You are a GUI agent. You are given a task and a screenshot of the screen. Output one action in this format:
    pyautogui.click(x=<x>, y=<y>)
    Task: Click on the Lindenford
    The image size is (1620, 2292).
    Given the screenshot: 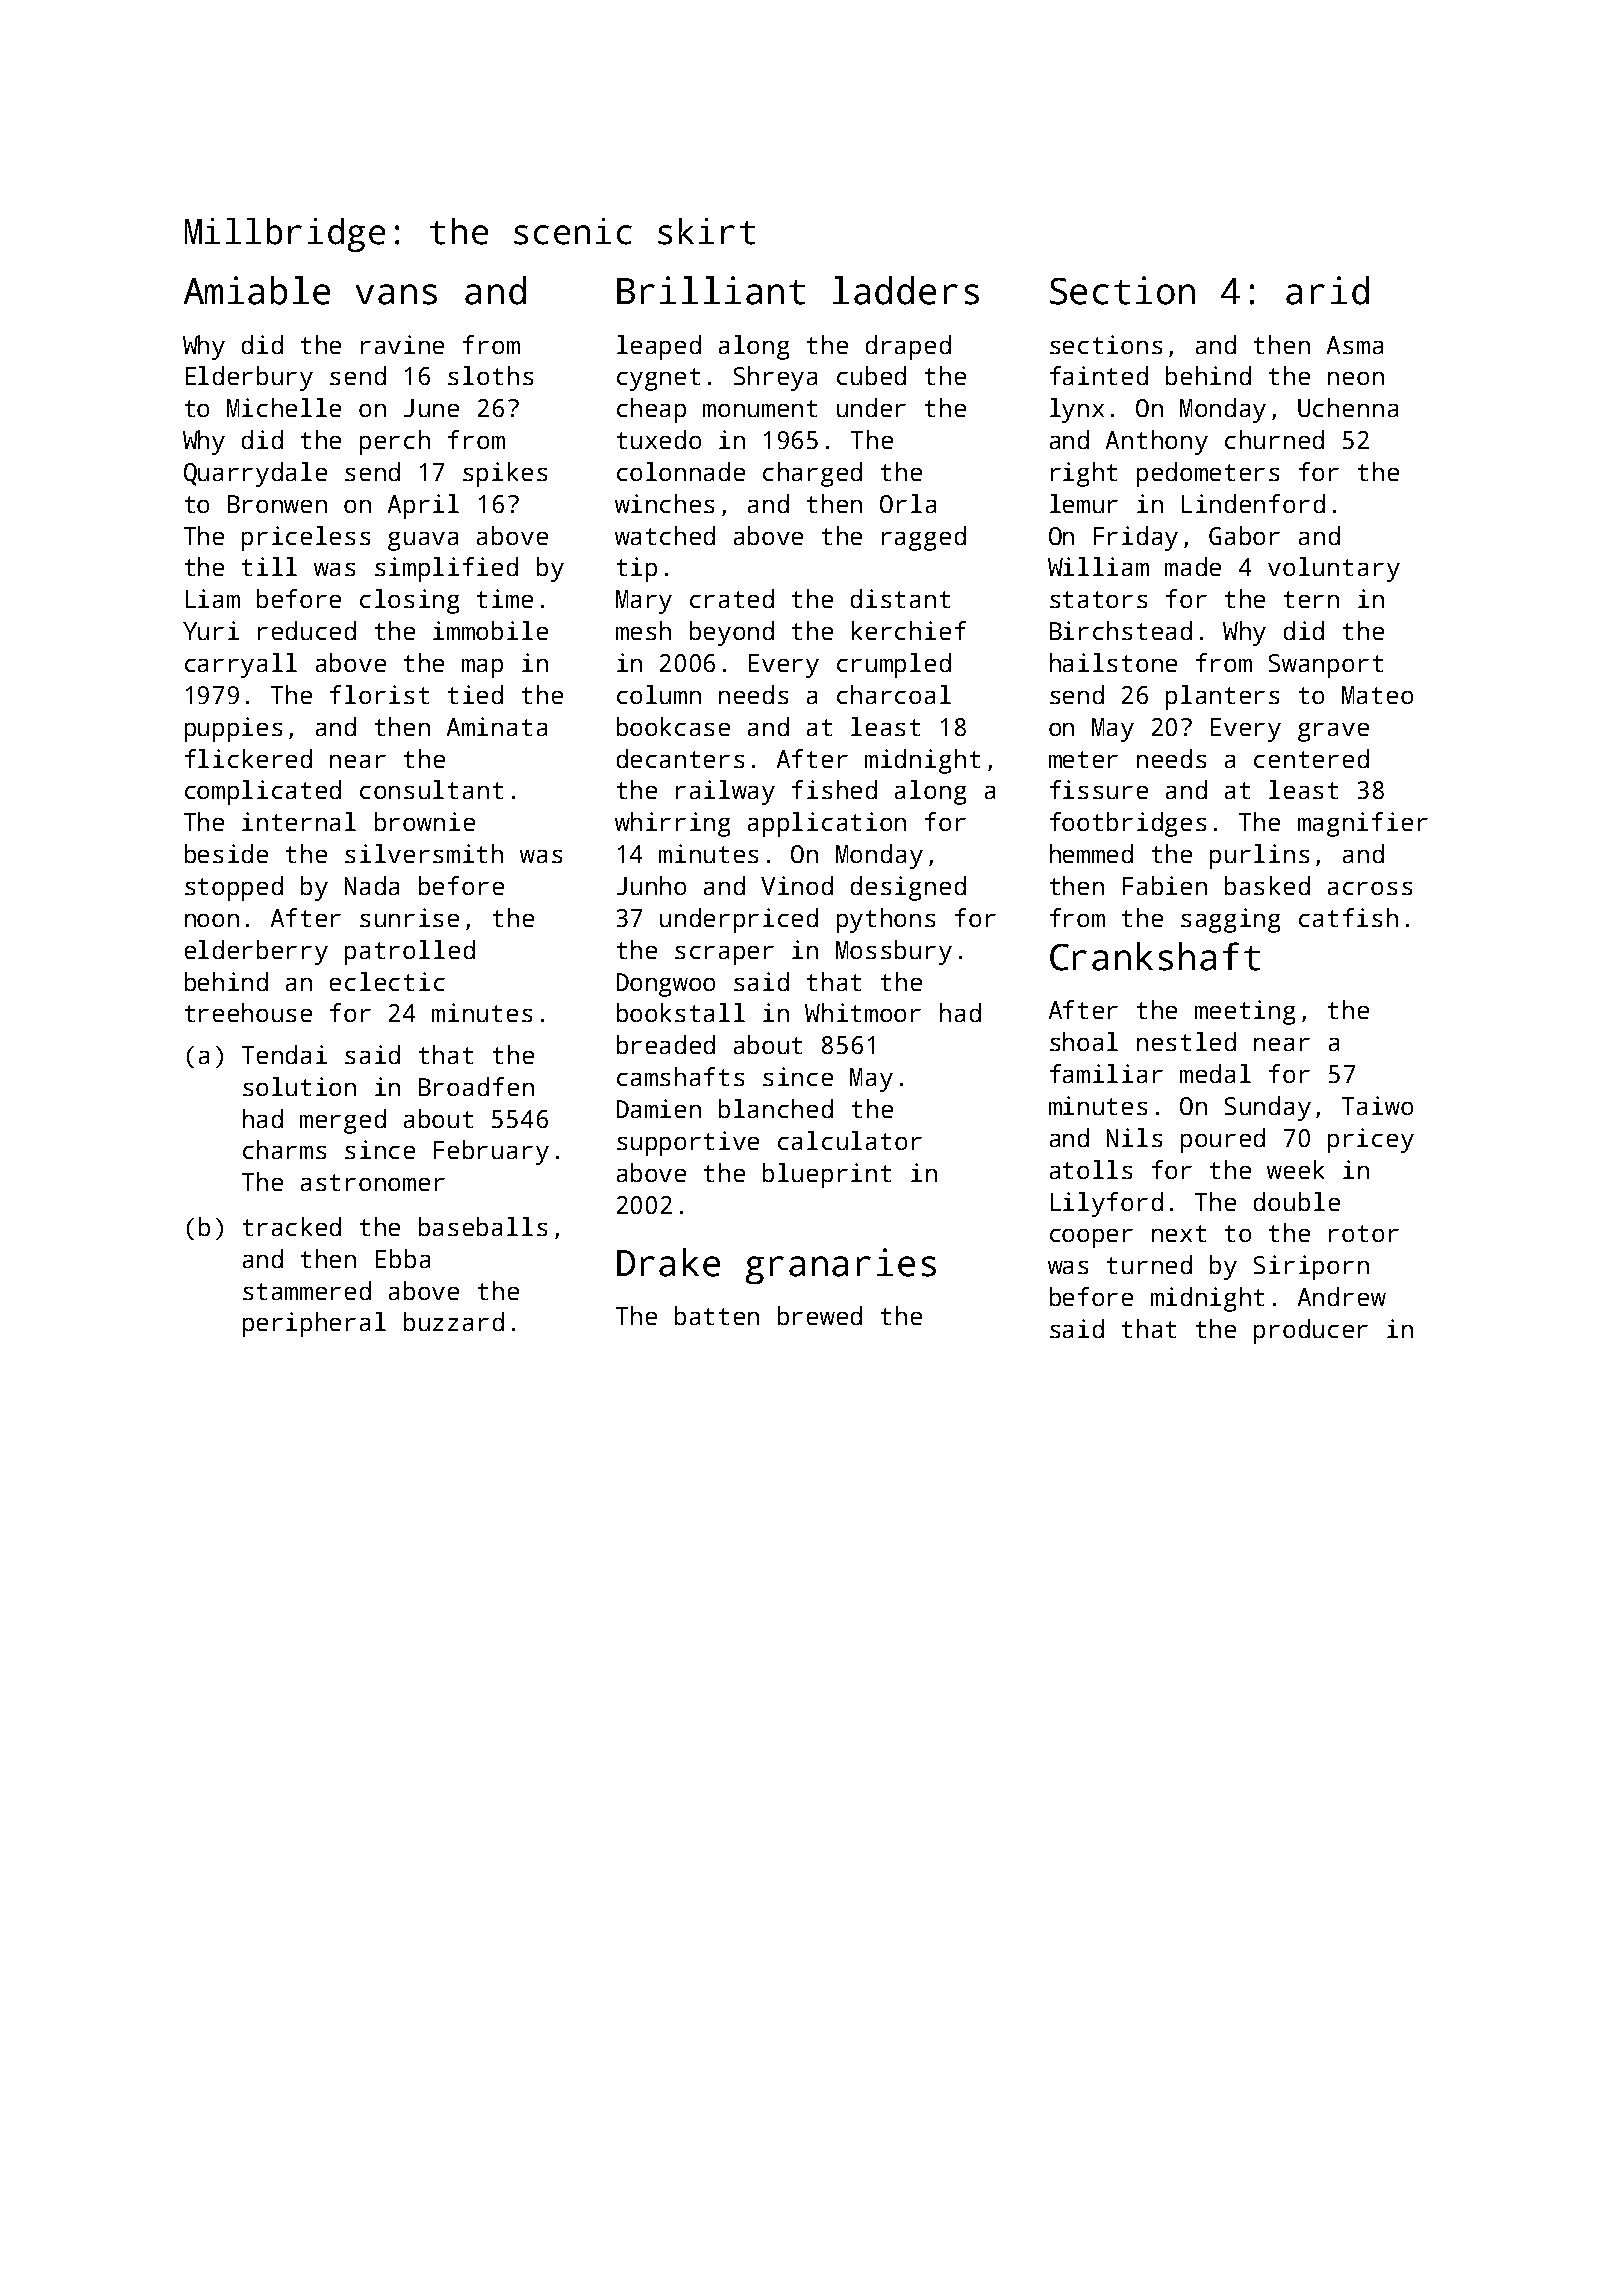 What is the action you would take?
    pyautogui.click(x=1253, y=503)
